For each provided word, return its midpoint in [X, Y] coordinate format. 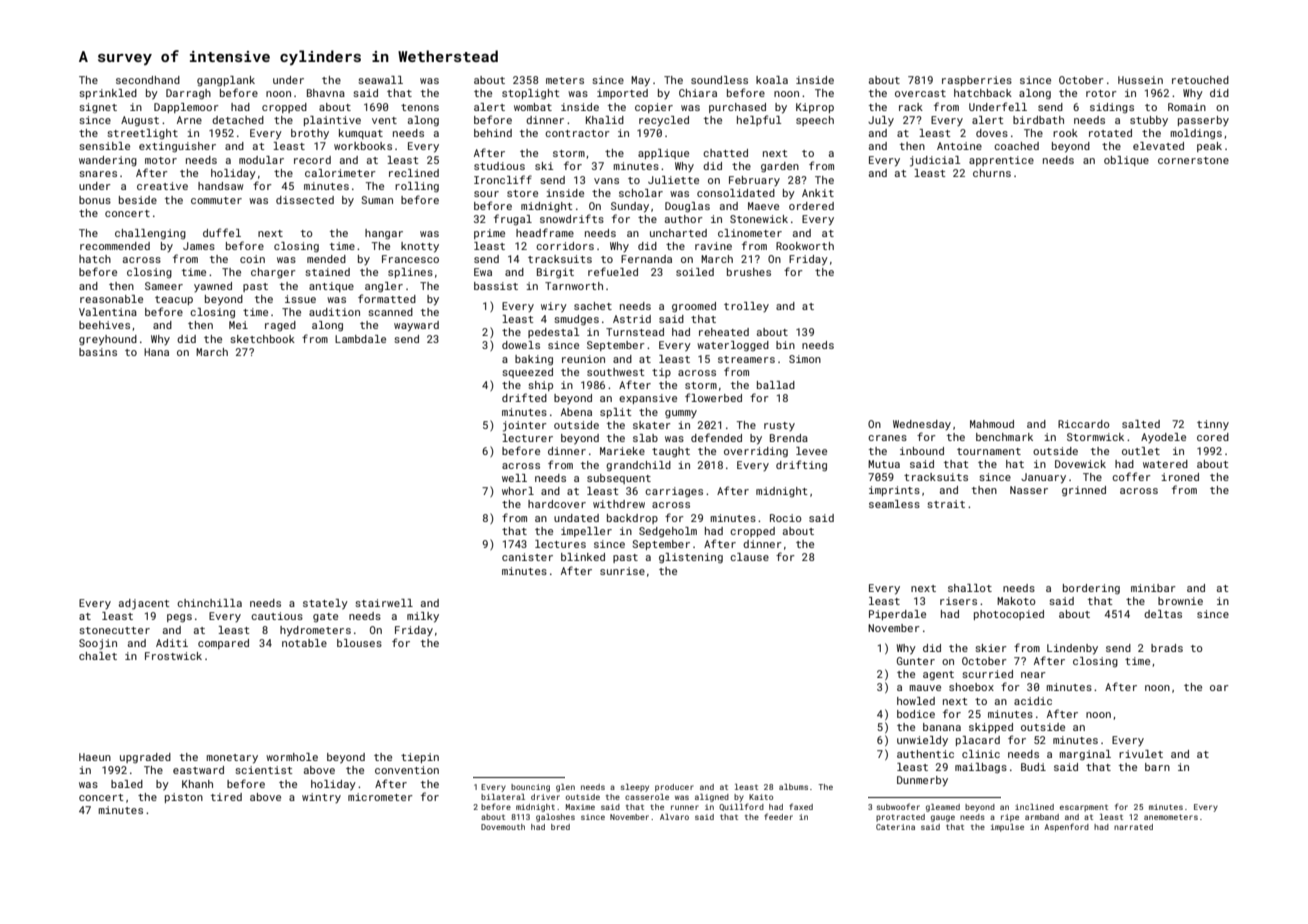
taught [671, 452]
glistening [691, 558]
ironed [1180, 477]
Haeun [95, 757]
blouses [359, 643]
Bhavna [326, 93]
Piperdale [897, 615]
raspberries [977, 81]
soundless [719, 80]
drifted [524, 397]
